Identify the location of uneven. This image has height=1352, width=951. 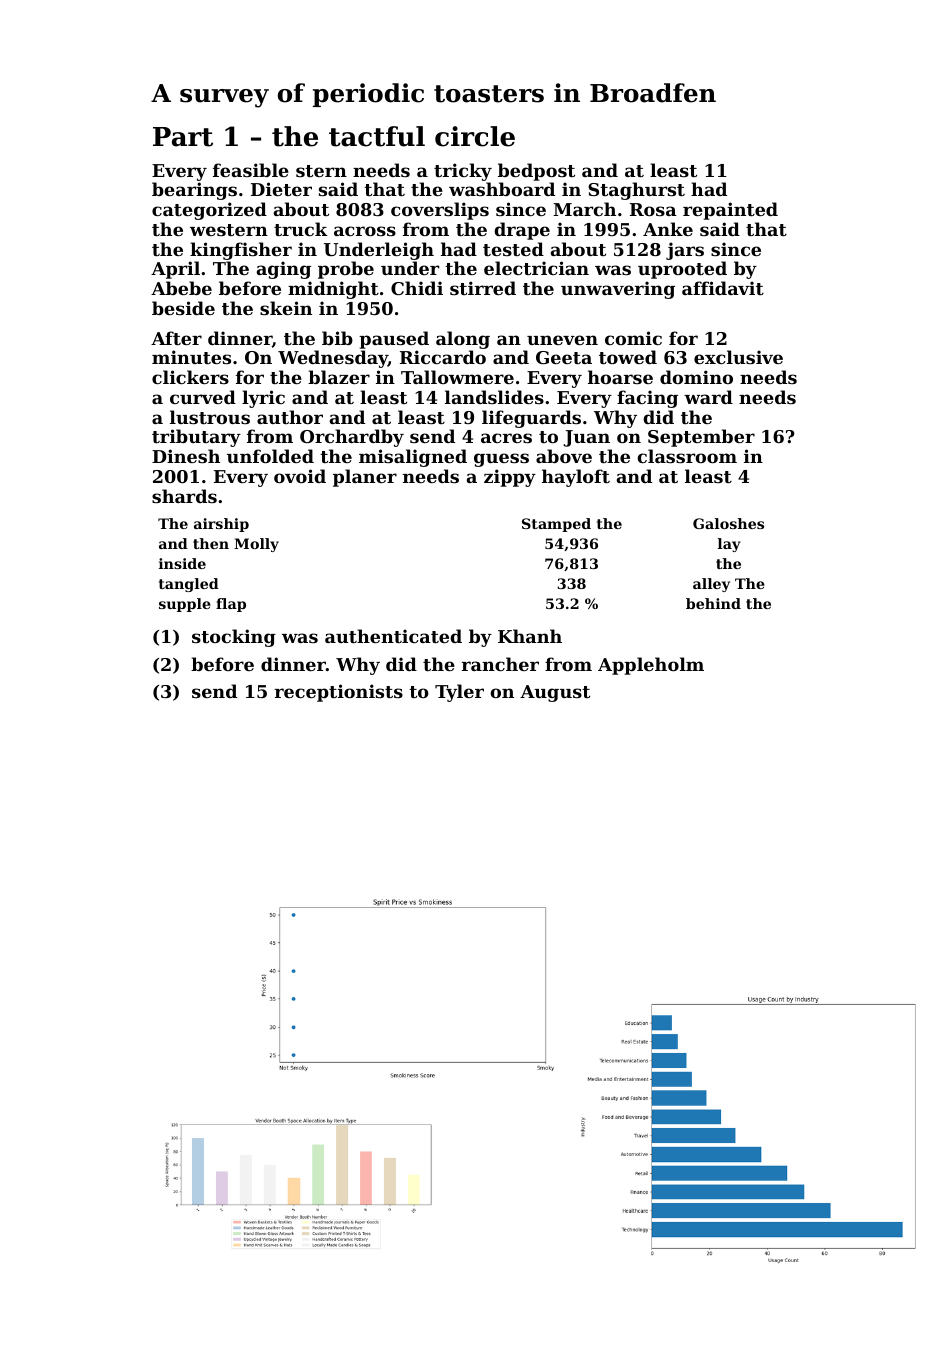
(562, 340).
